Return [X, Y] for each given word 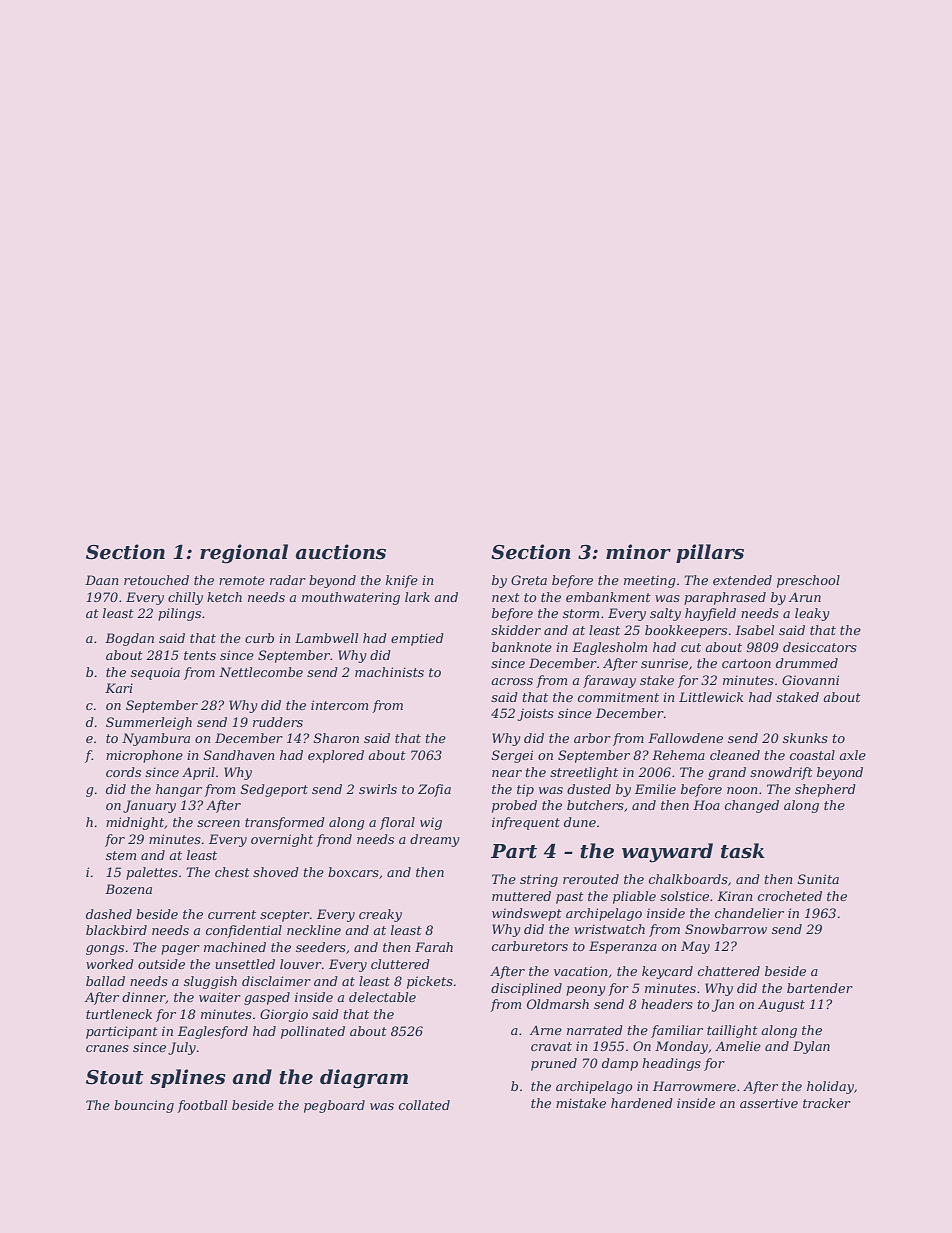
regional [244, 554]
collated [424, 1105]
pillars [710, 553]
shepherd [825, 790]
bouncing [144, 1106]
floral [397, 823]
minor [638, 552]
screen [218, 823]
